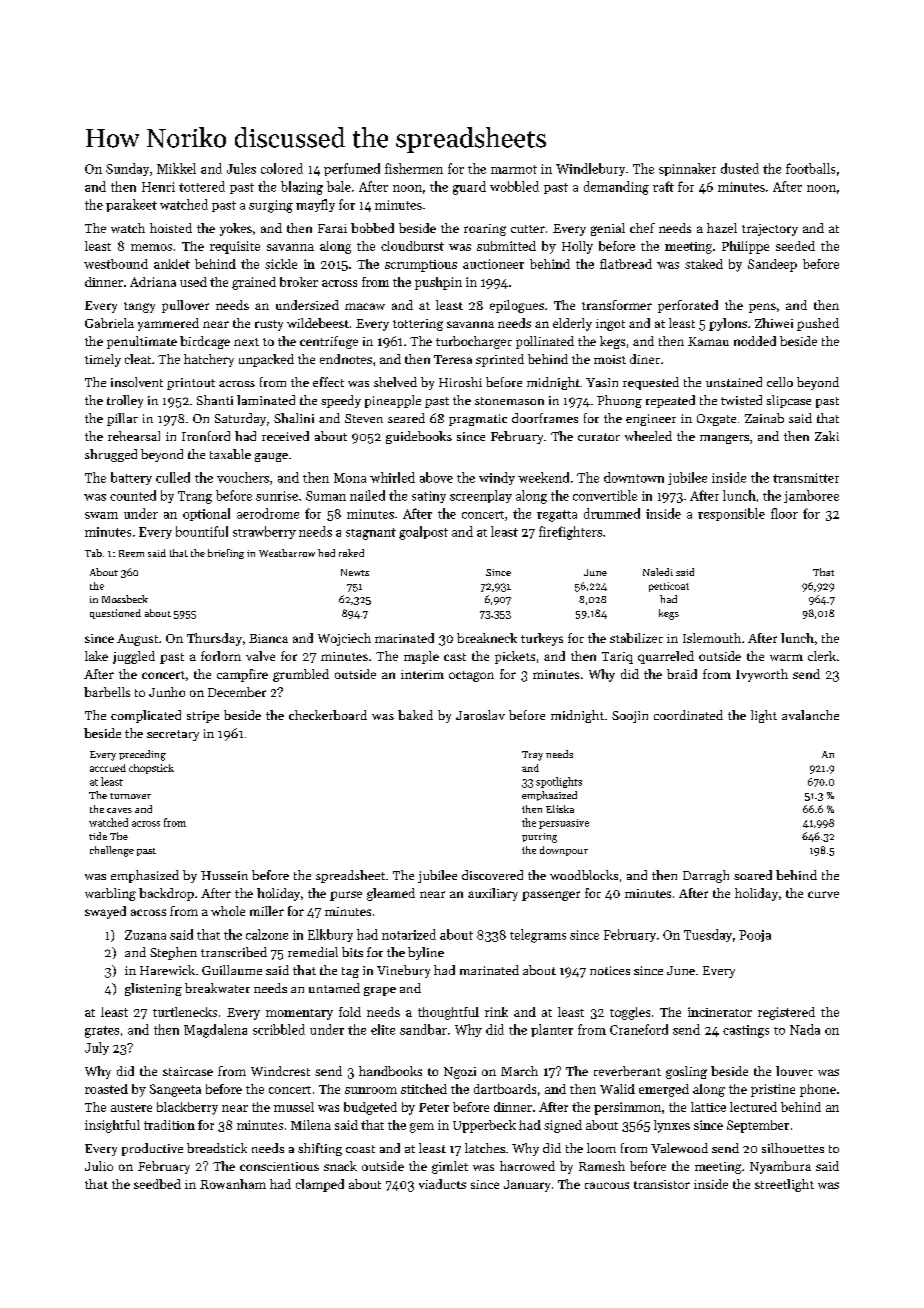 Image resolution: width=924 pixels, height=1308 pixels. Describe the element at coordinates (755, 936) in the screenshot. I see `Pooja` at that location.
